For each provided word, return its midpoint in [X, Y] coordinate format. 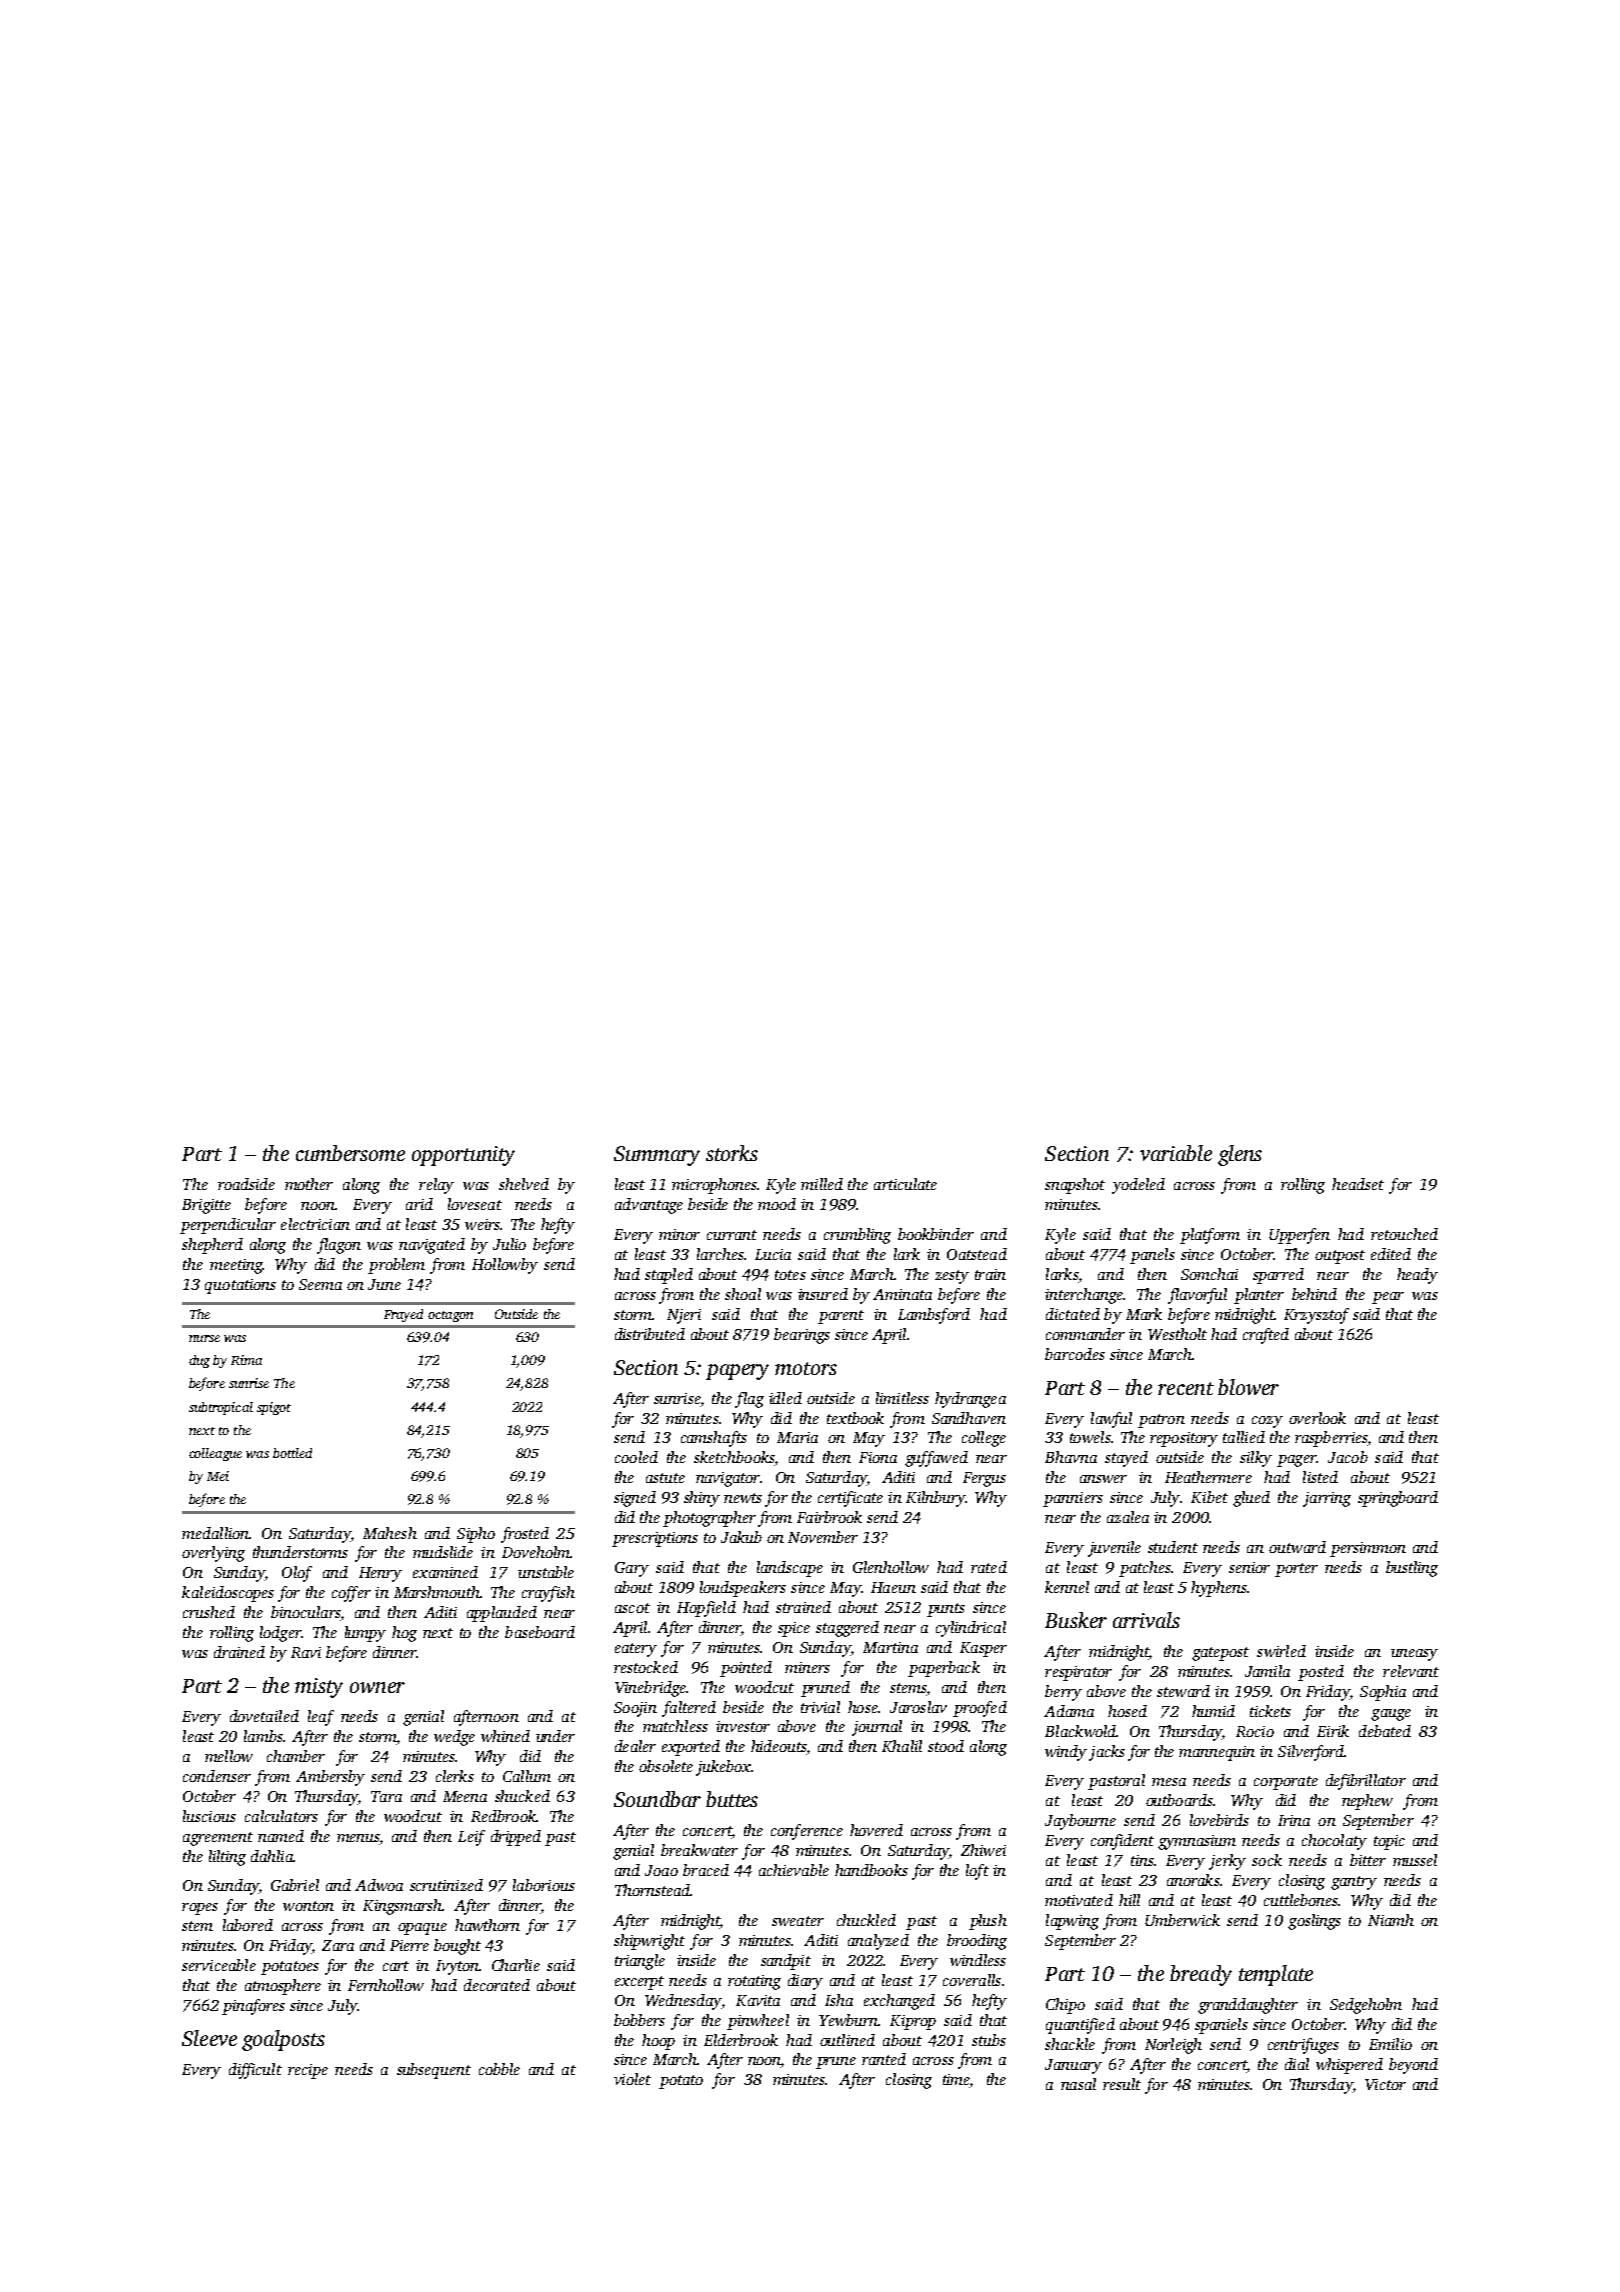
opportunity [463, 1156]
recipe [308, 2071]
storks [732, 1153]
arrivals [1146, 1620]
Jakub [741, 1537]
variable [1176, 1153]
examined [445, 1572]
